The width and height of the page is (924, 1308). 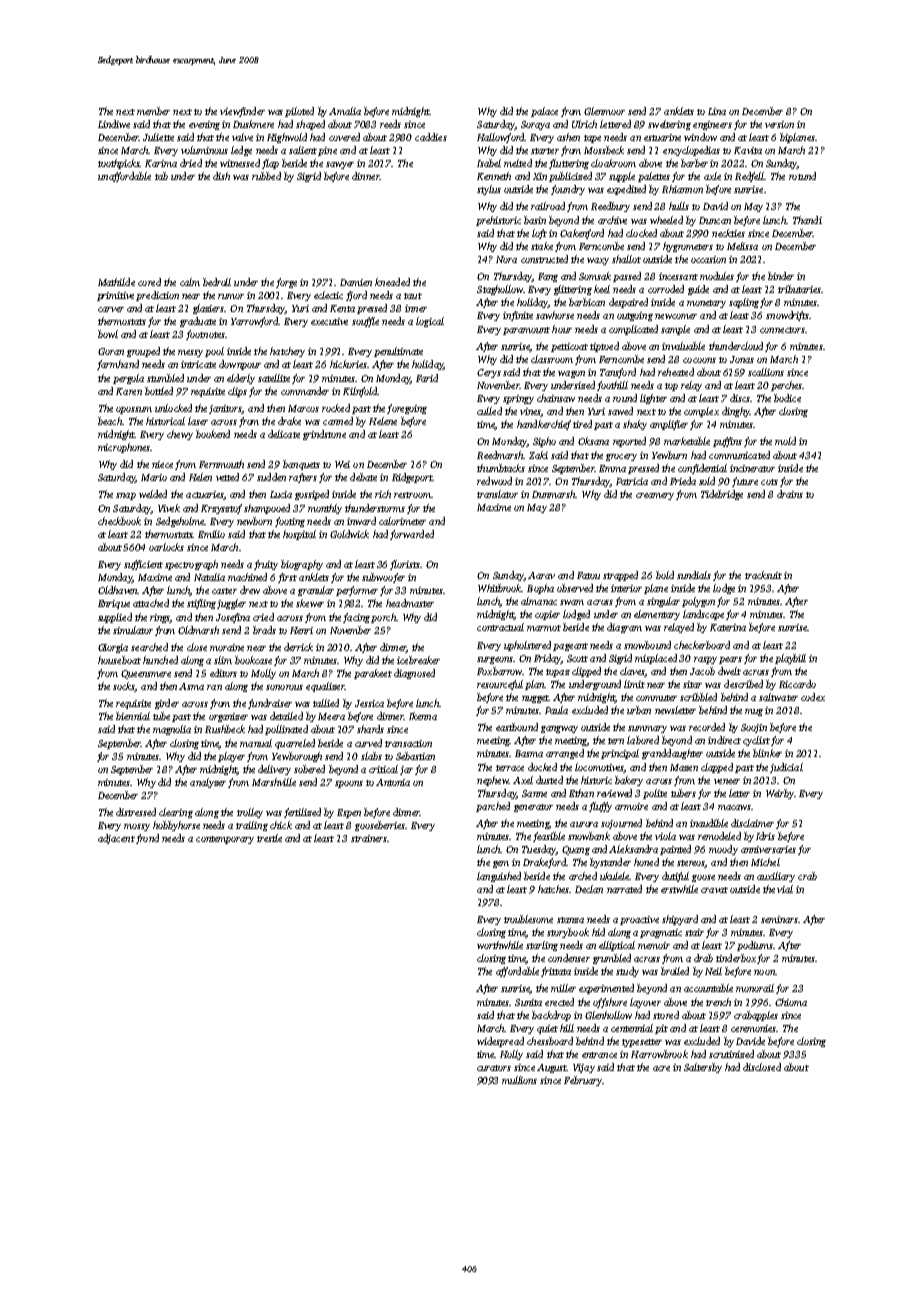 What do you see at coordinates (118, 590) in the page?
I see `Oldhaven` at bounding box center [118, 590].
